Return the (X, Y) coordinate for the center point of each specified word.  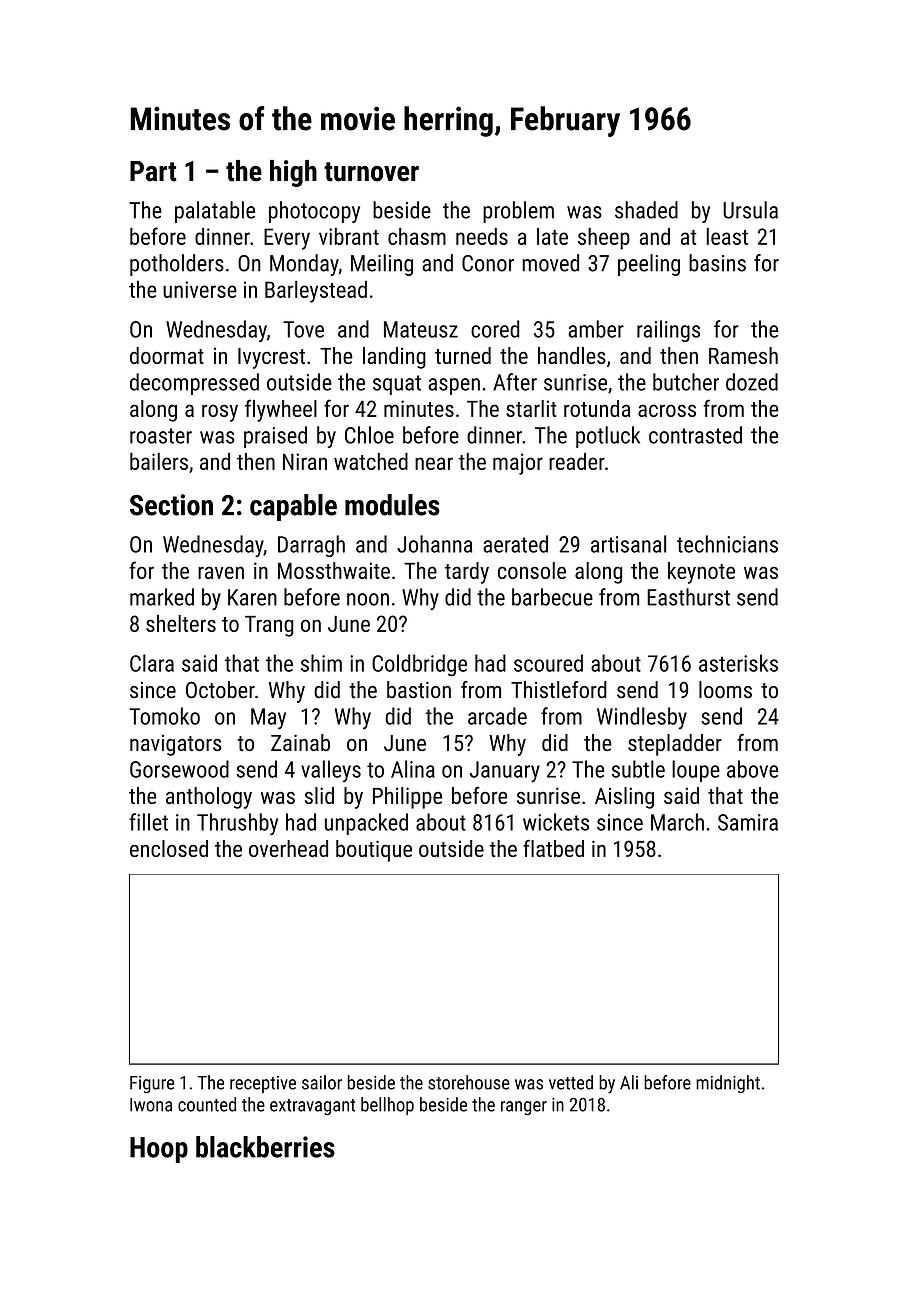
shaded (646, 210)
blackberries (265, 1147)
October (220, 690)
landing (394, 358)
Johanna (434, 544)
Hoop (159, 1150)
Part (153, 171)
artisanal (628, 544)
